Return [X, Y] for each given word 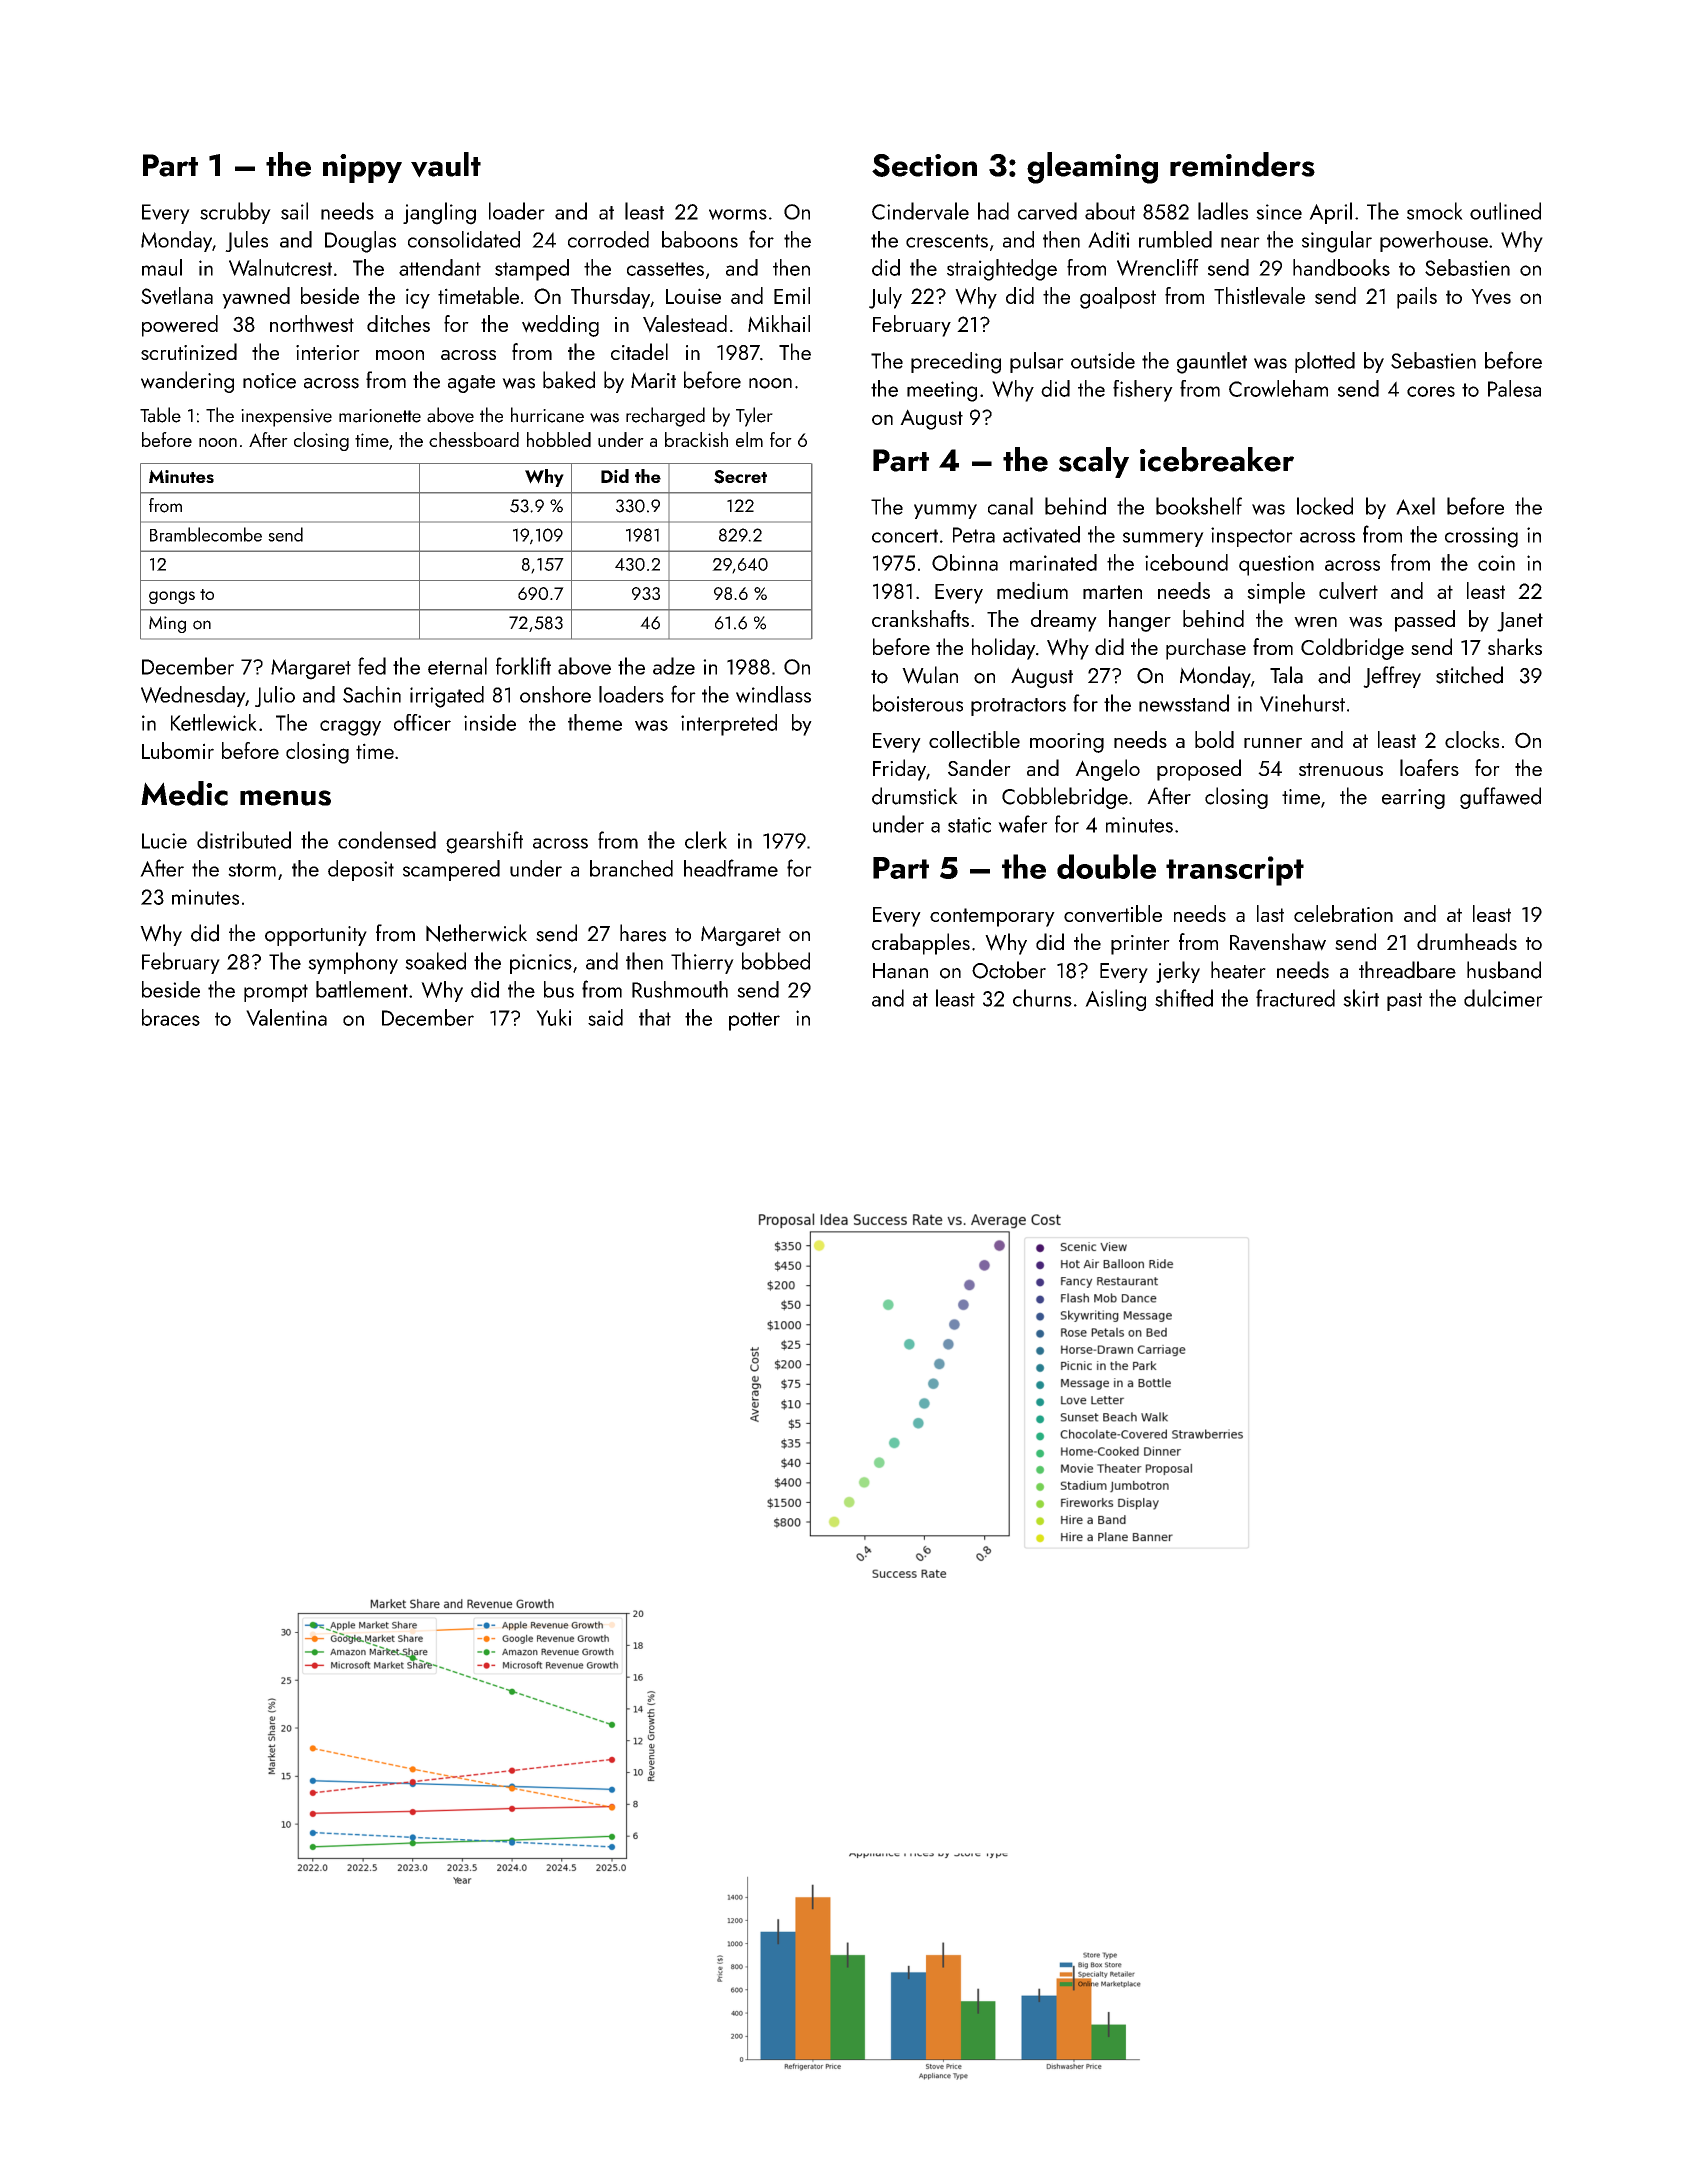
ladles [1223, 211]
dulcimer [1503, 998]
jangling [439, 213]
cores [1431, 391]
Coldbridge [1352, 649]
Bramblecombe [206, 534]
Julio [275, 696]
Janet [1520, 622]
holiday [1004, 649]
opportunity [316, 936]
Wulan [930, 675]
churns [1042, 998]
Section [924, 165]
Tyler [754, 417]
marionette [380, 416]
